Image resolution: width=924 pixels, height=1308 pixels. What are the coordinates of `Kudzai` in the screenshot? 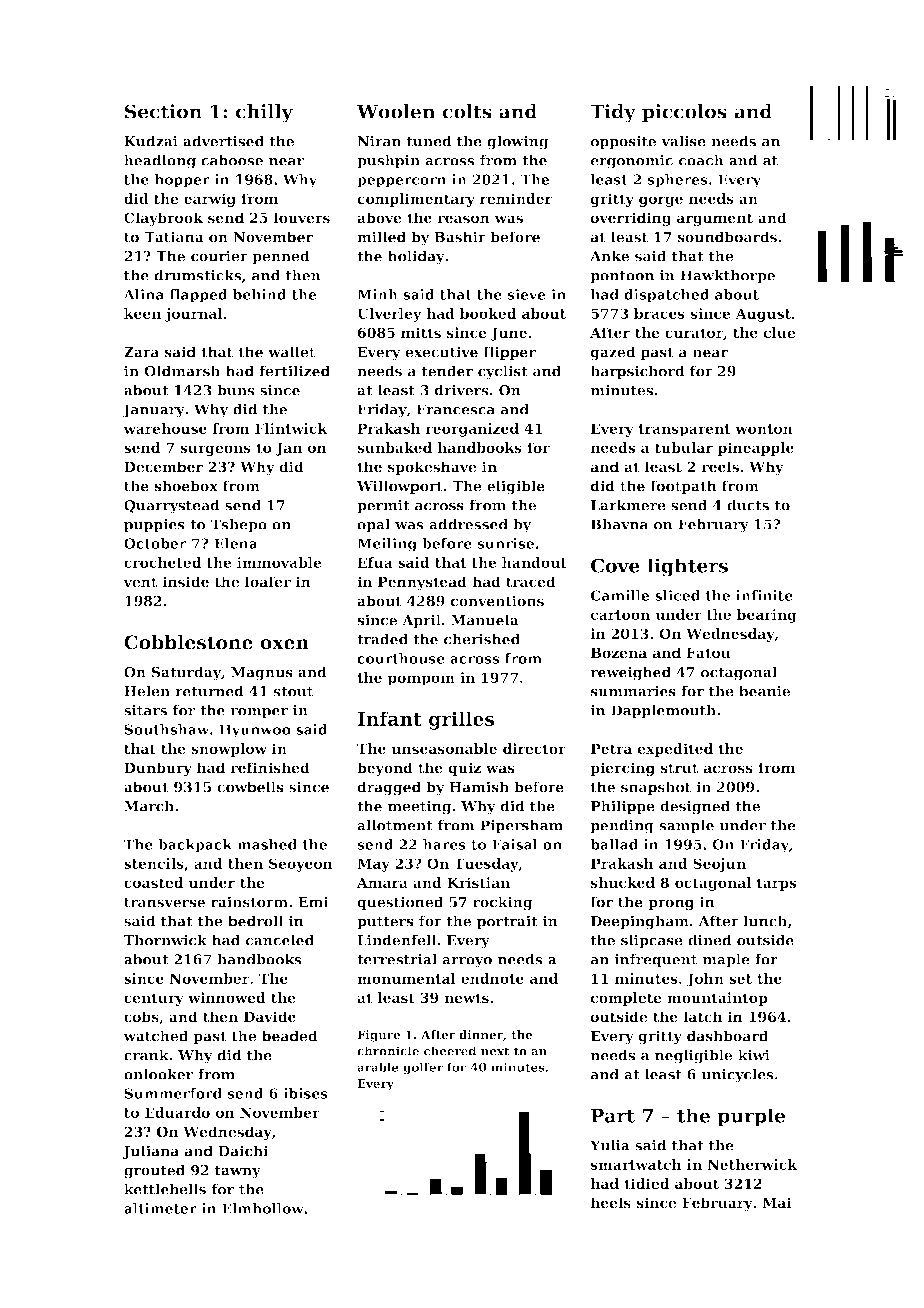 It's located at (151, 141).
